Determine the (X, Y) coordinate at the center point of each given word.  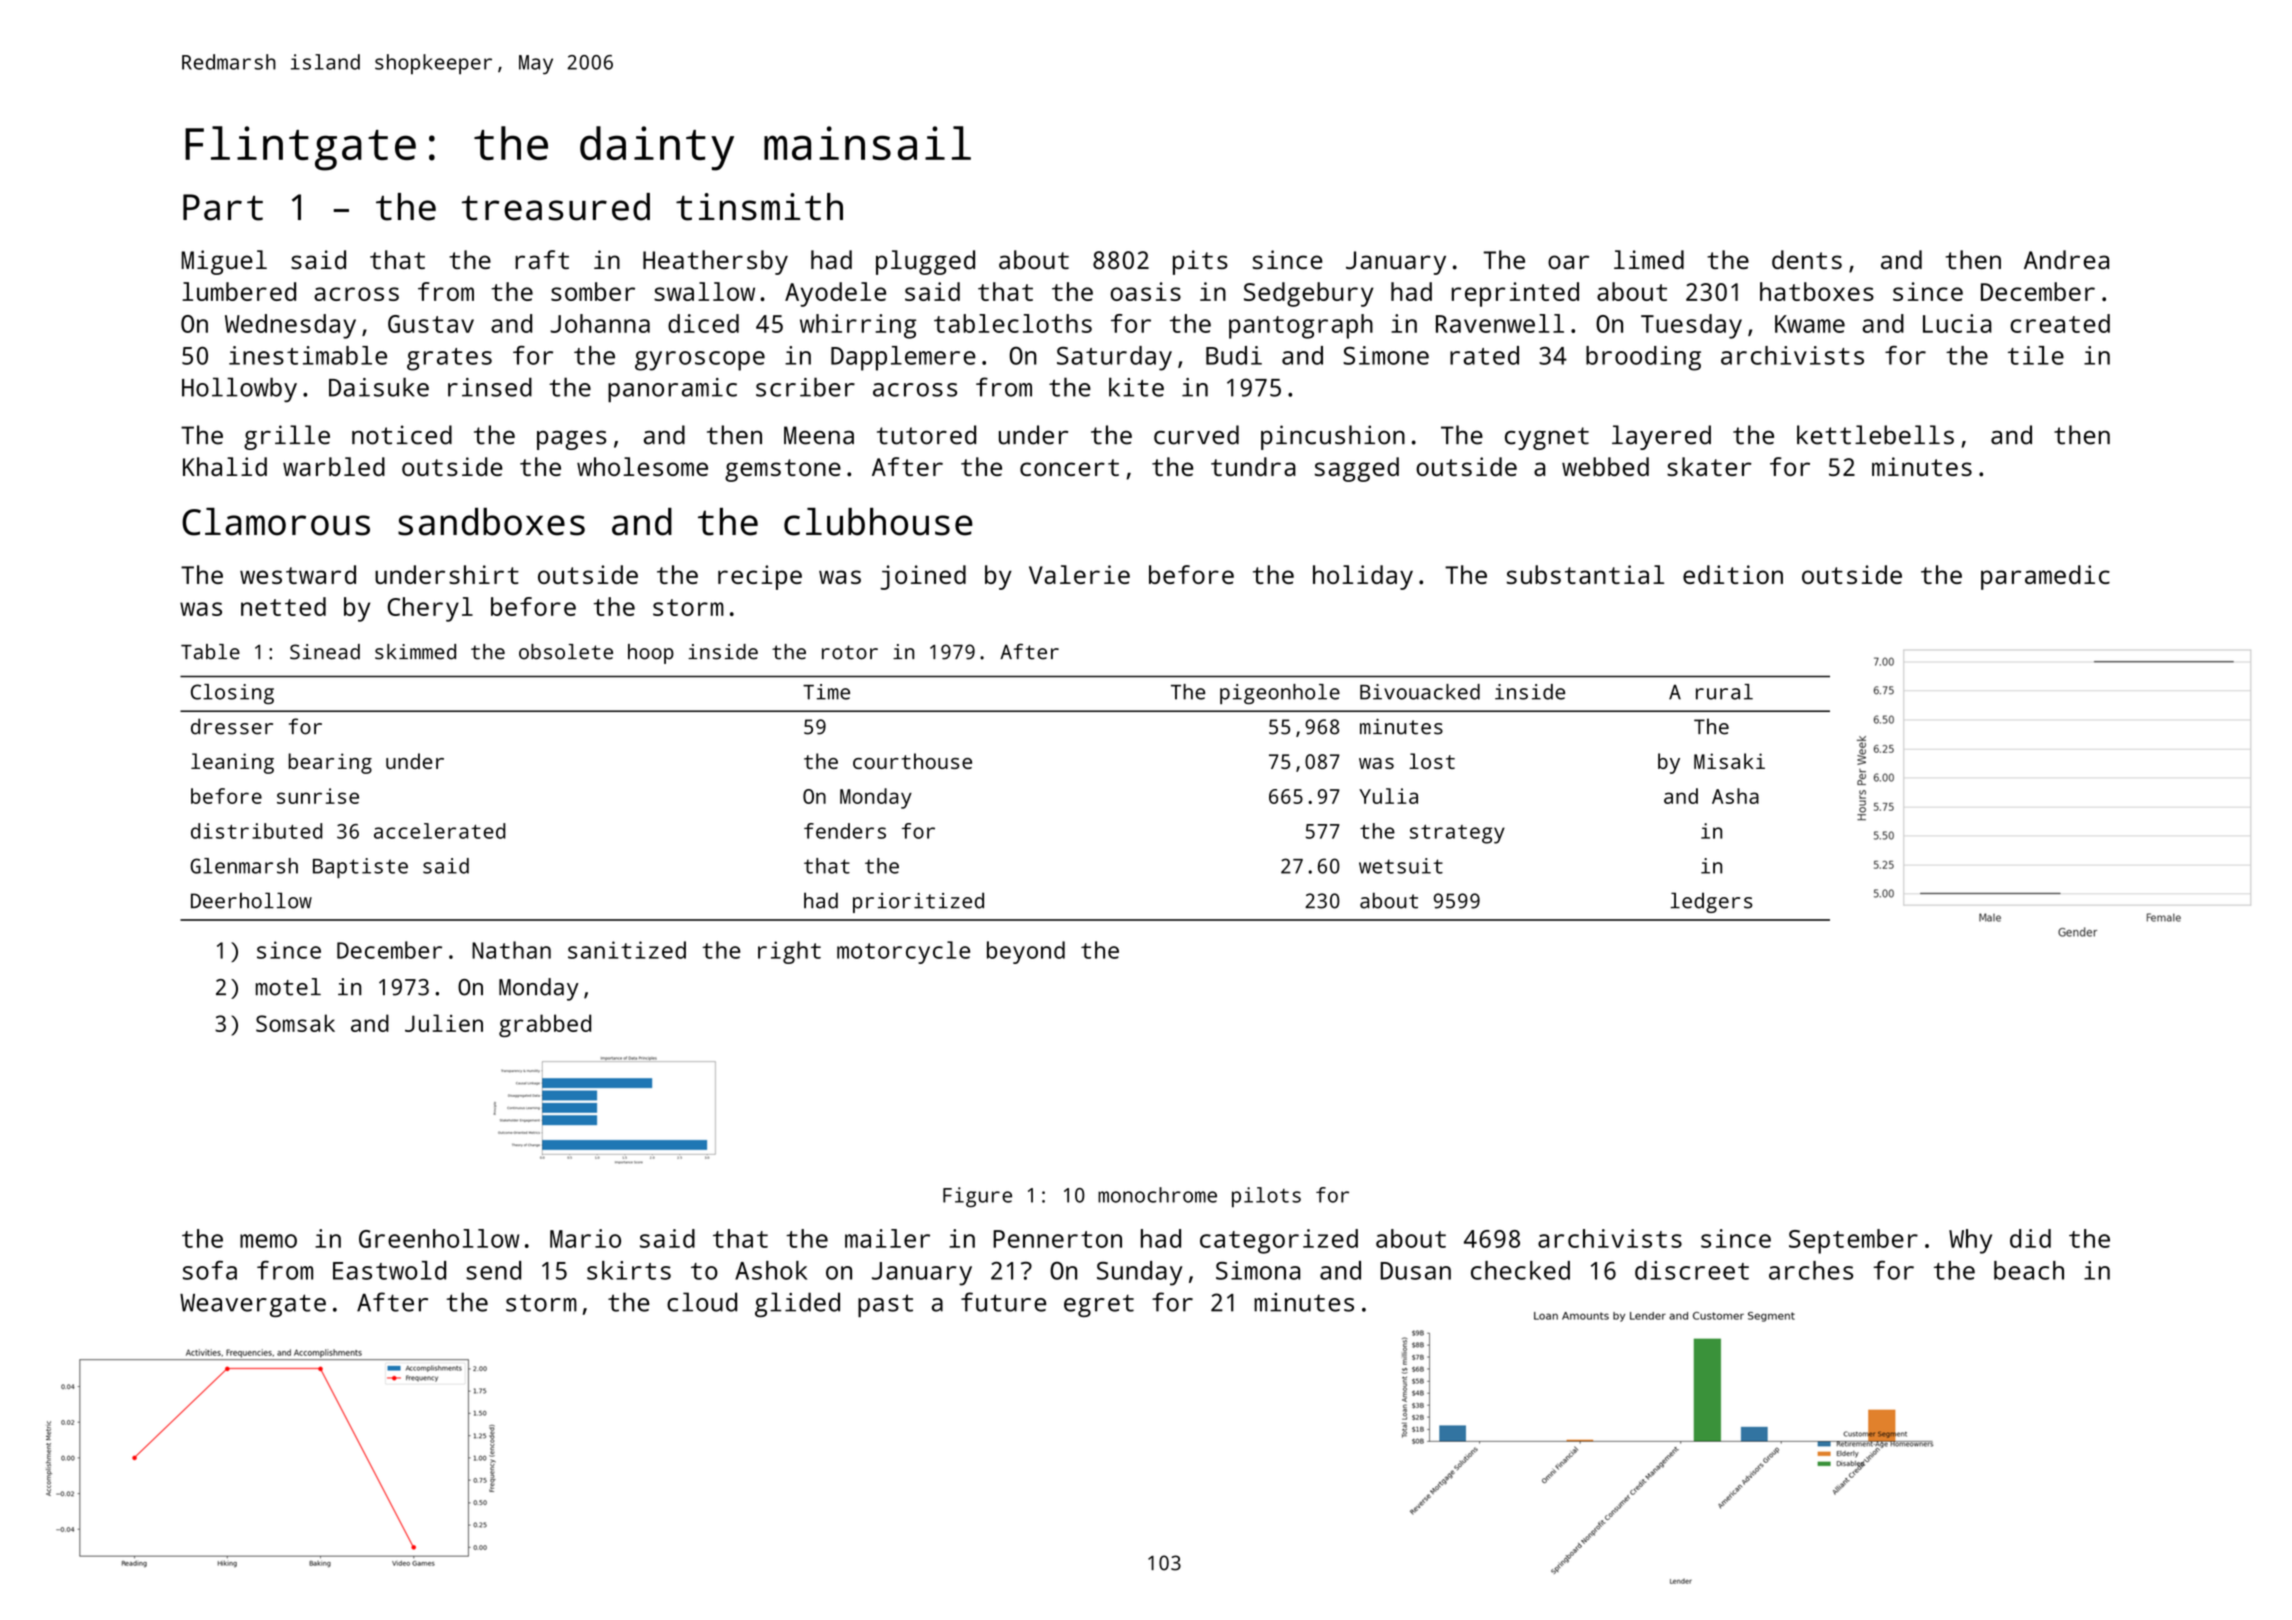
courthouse (912, 761)
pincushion (1333, 437)
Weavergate (253, 1305)
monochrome (1157, 1195)
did (2030, 1238)
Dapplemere (903, 358)
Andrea (2066, 259)
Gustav (431, 324)
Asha (1735, 796)
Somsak (295, 1023)
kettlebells (1875, 435)
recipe (760, 577)
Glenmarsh (244, 866)
